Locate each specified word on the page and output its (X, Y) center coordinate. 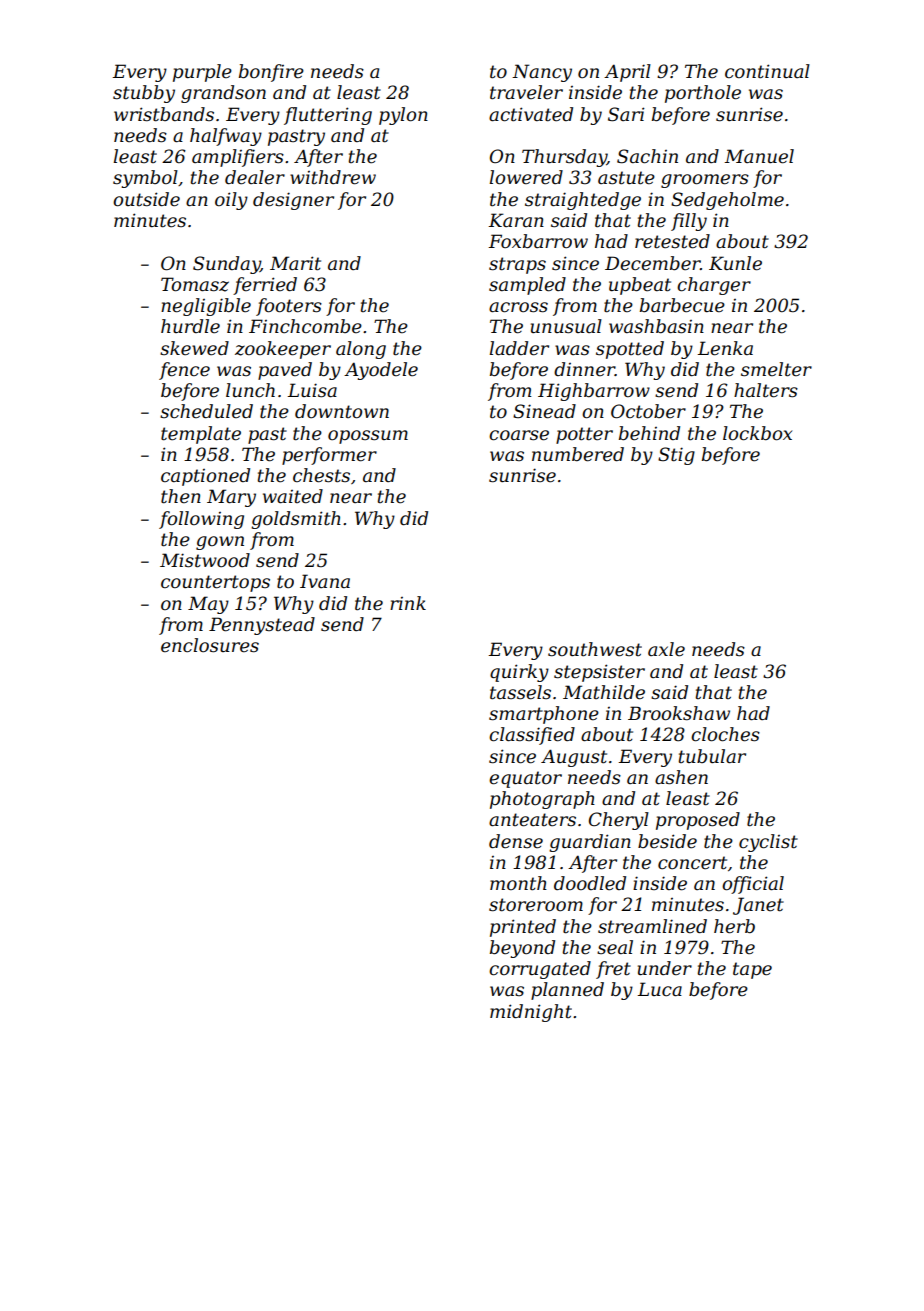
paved (285, 371)
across (518, 307)
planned (567, 991)
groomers (705, 181)
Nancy (542, 73)
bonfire (271, 73)
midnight (531, 1013)
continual (767, 71)
